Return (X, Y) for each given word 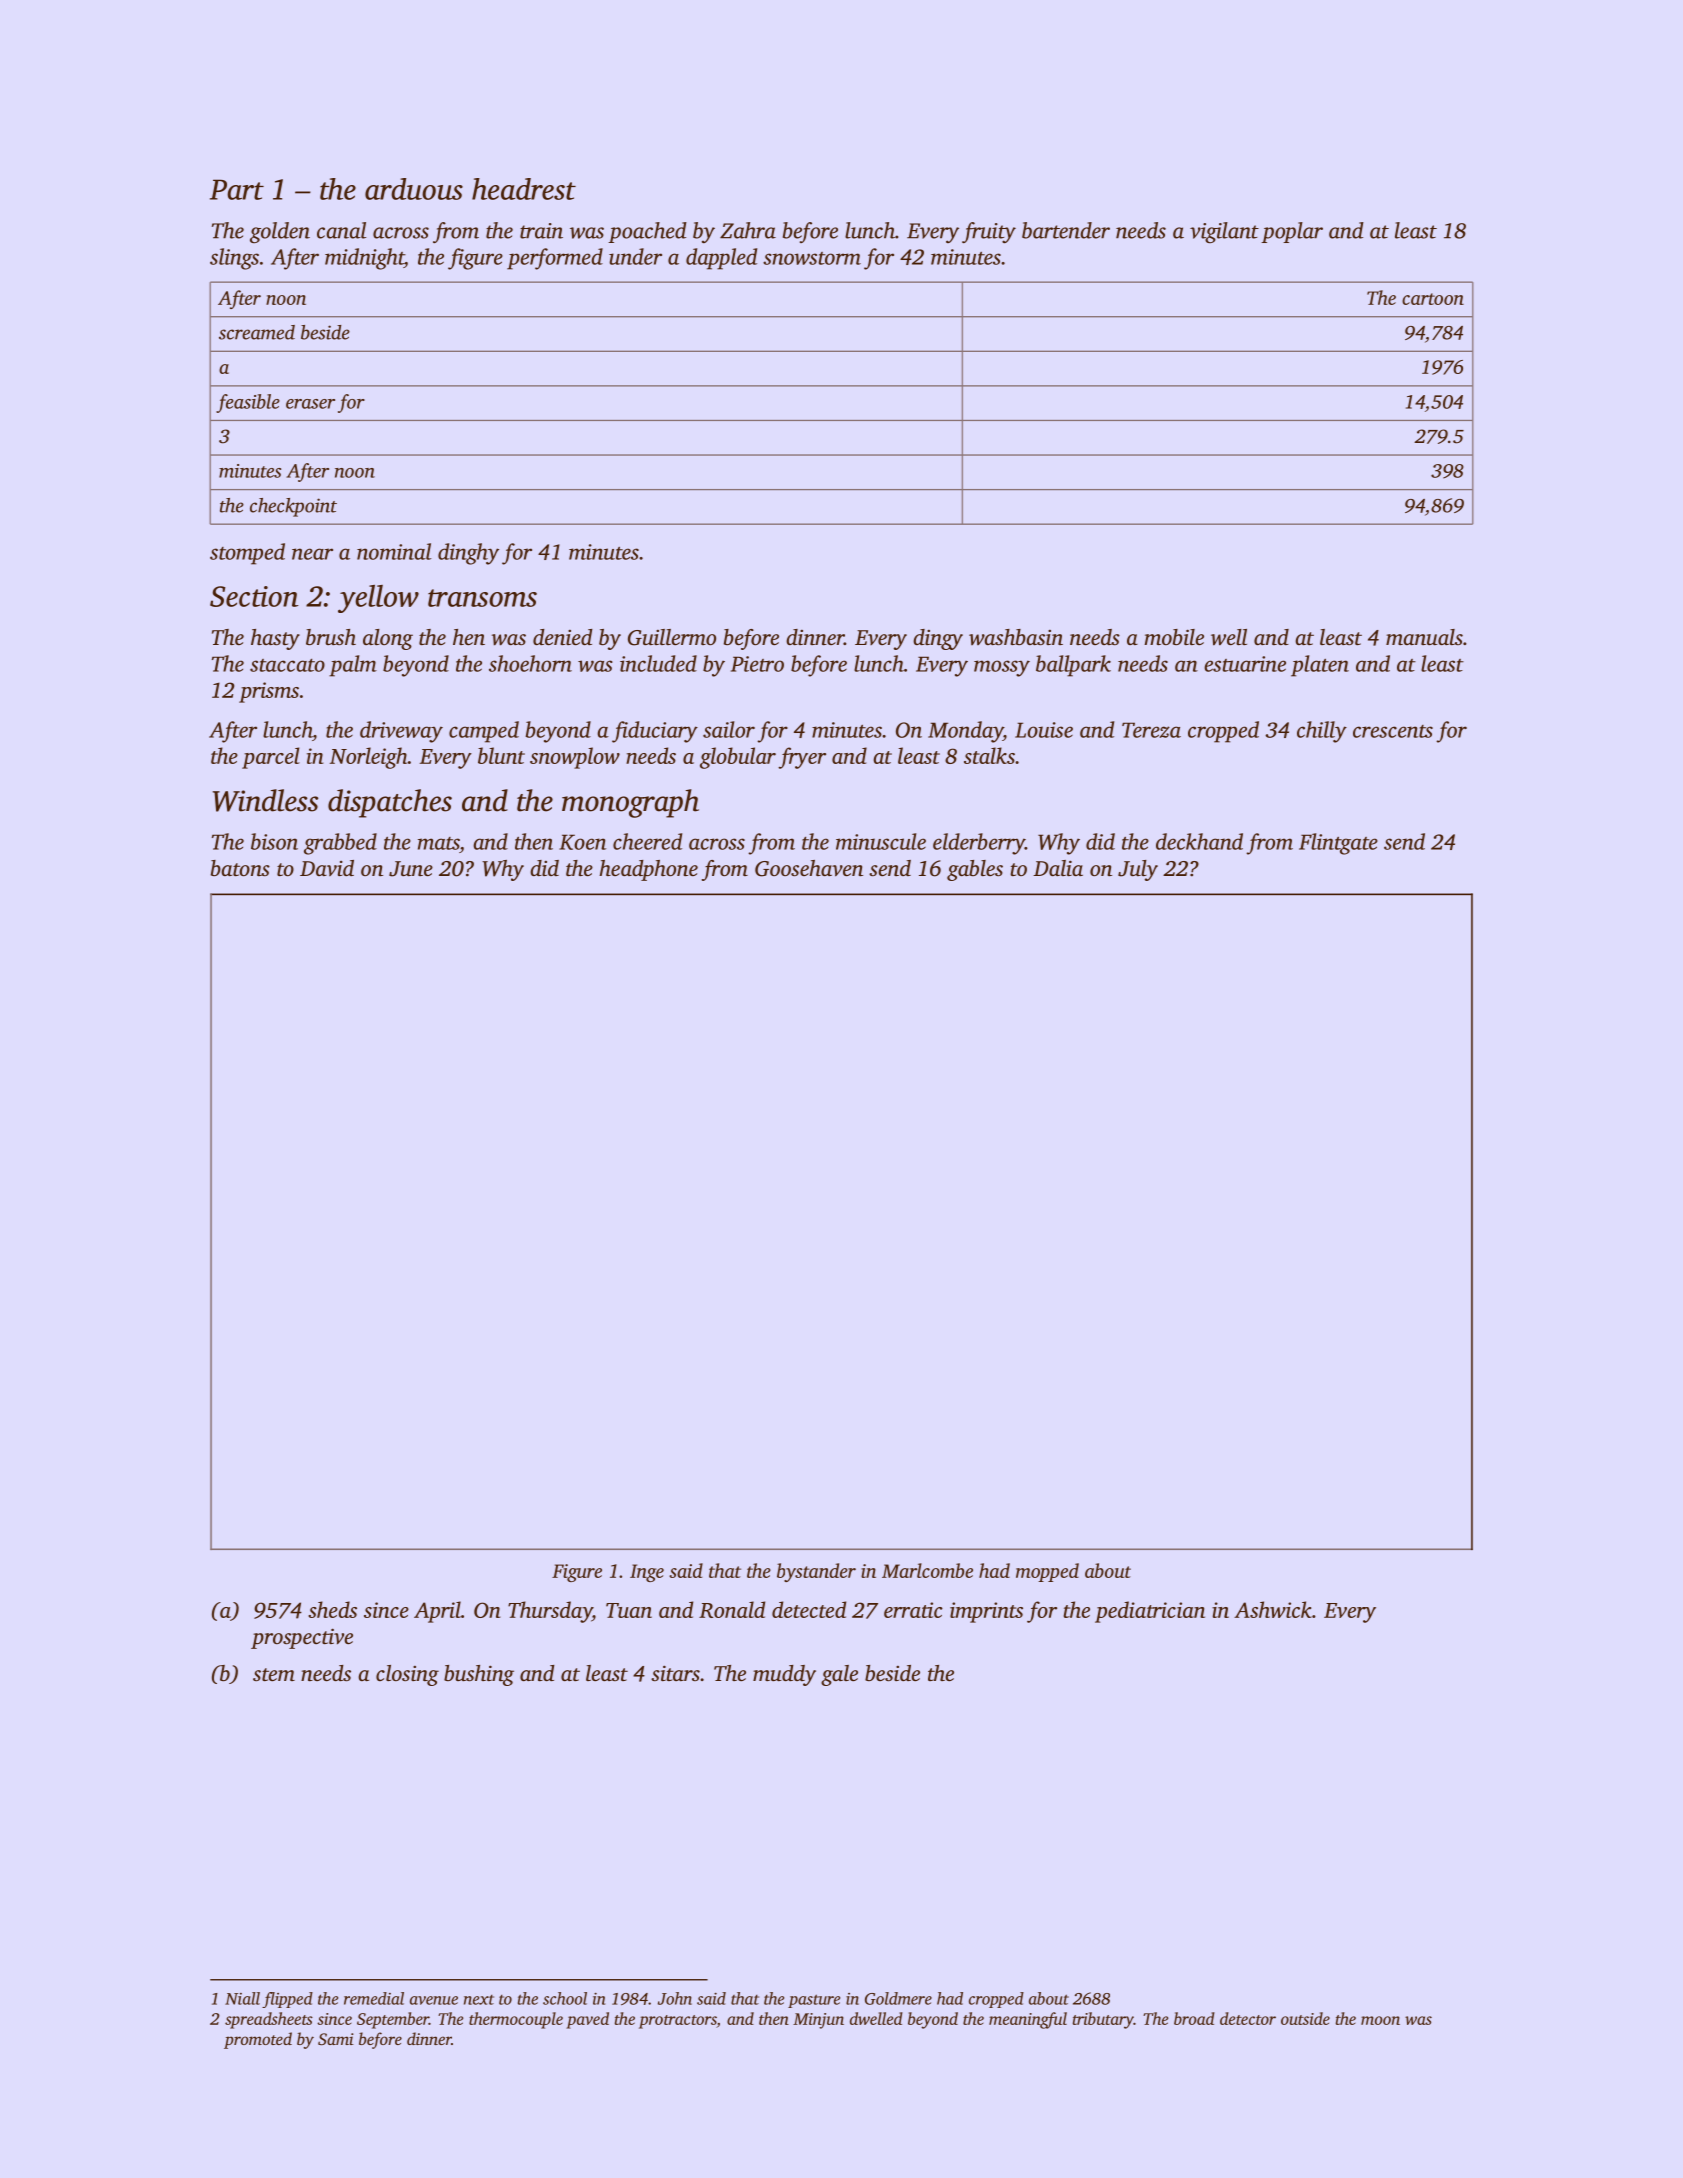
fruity (989, 232)
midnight (364, 259)
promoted (258, 2040)
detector (1248, 2018)
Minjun (818, 2021)
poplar (1292, 232)
